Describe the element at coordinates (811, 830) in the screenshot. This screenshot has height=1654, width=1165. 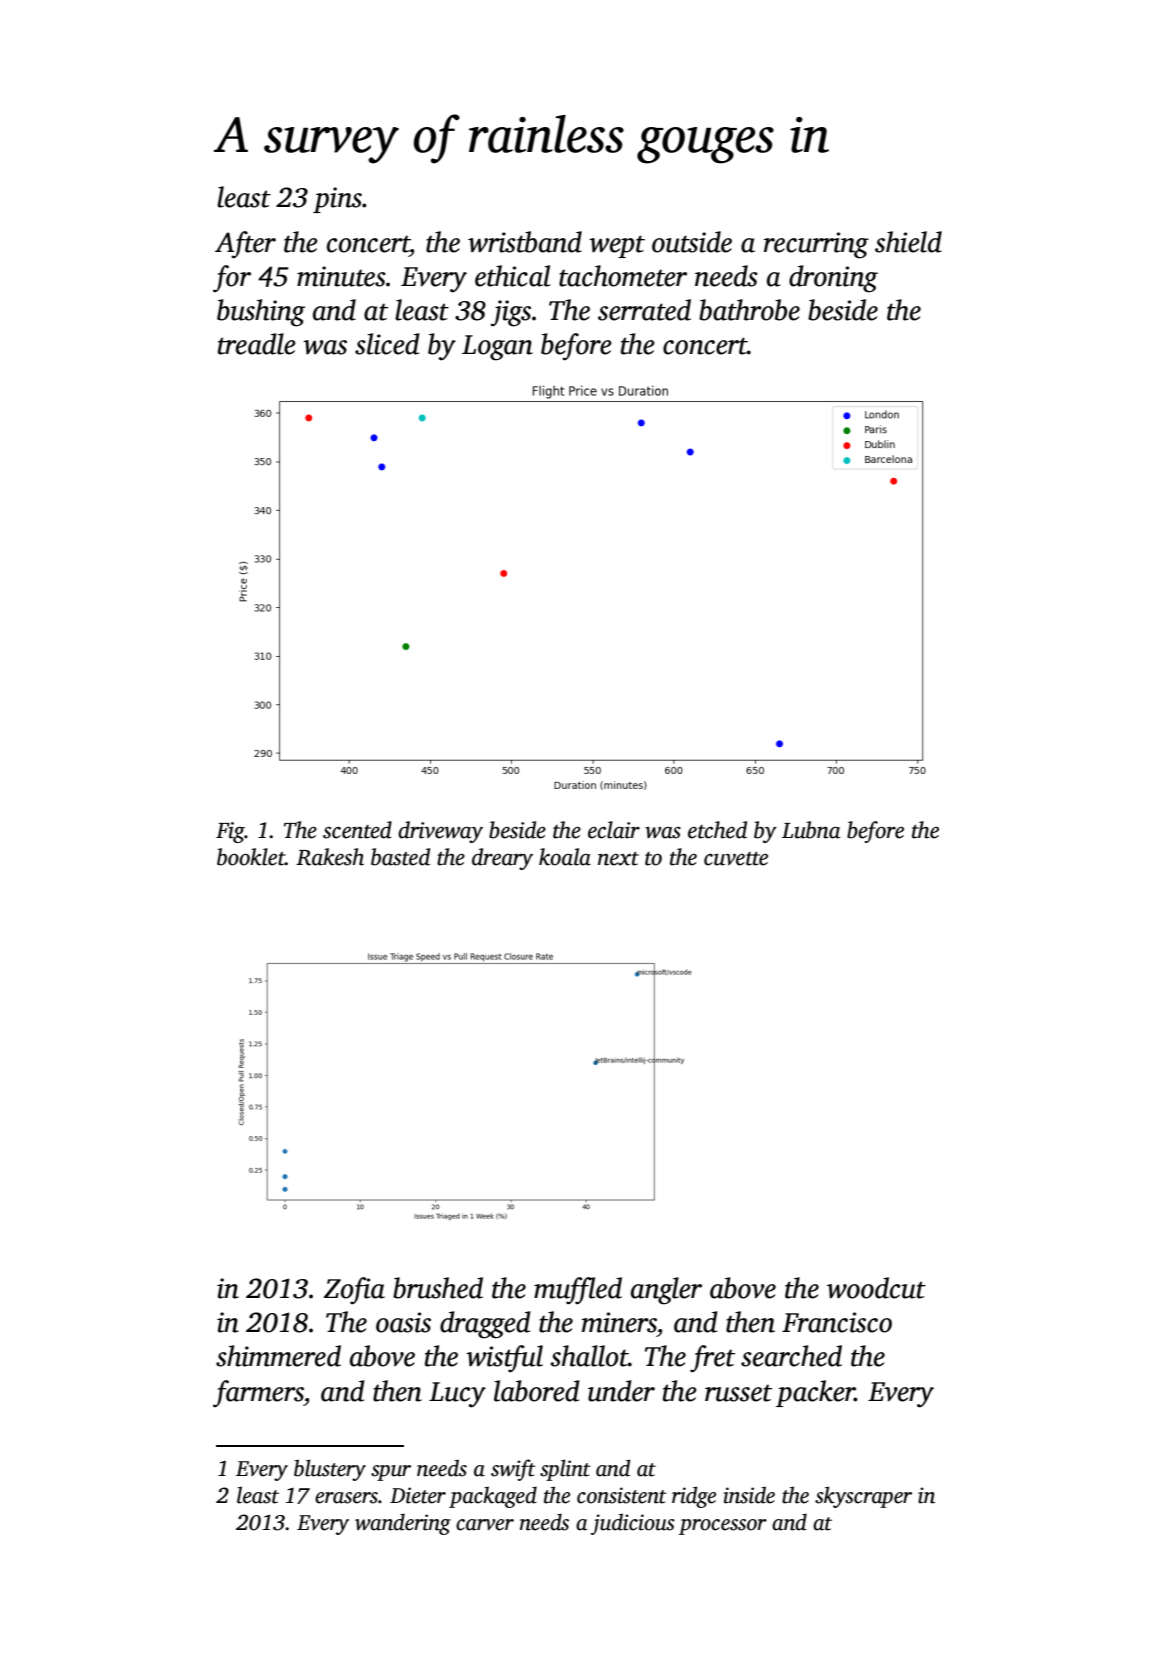
I see `Lubna` at that location.
